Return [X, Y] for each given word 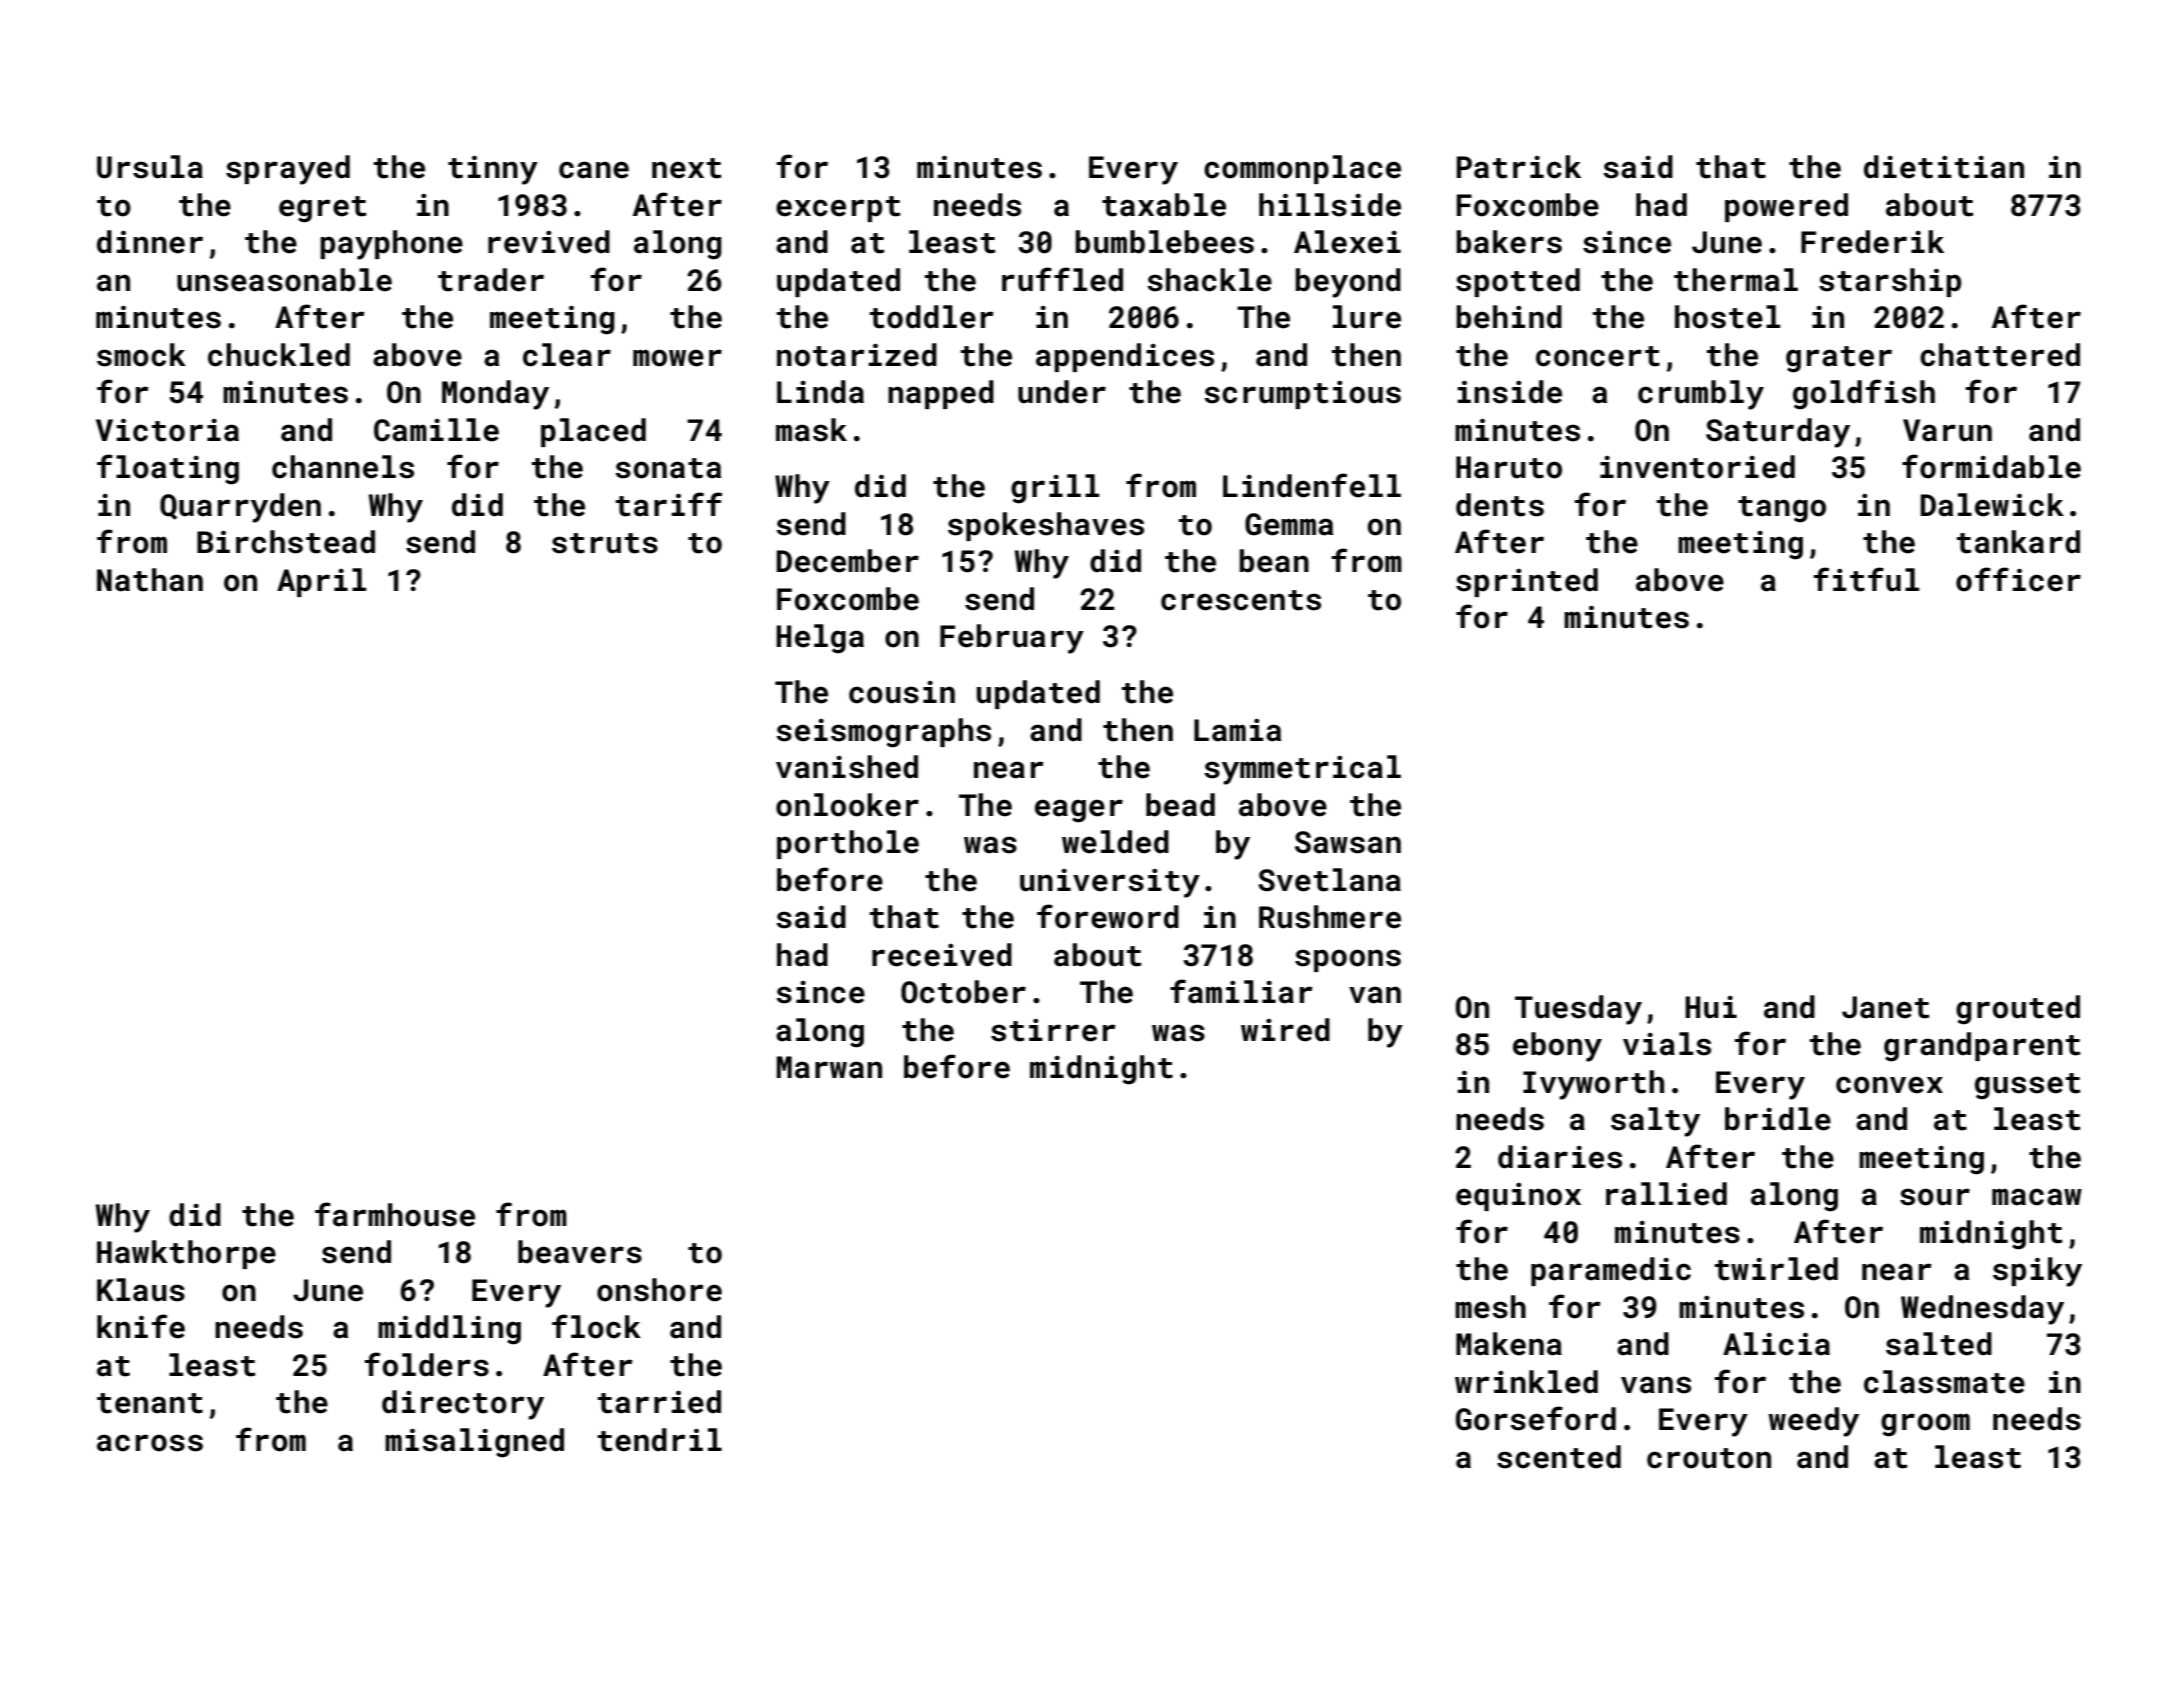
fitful [1866, 579]
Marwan [829, 1067]
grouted [2018, 1010]
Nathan [150, 580]
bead [1180, 805]
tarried [659, 1402]
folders [427, 1364]
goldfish [1864, 394]
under [1062, 392]
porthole [848, 844]
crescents [1241, 600]
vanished [847, 767]
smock [141, 355]
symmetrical [1303, 770]
